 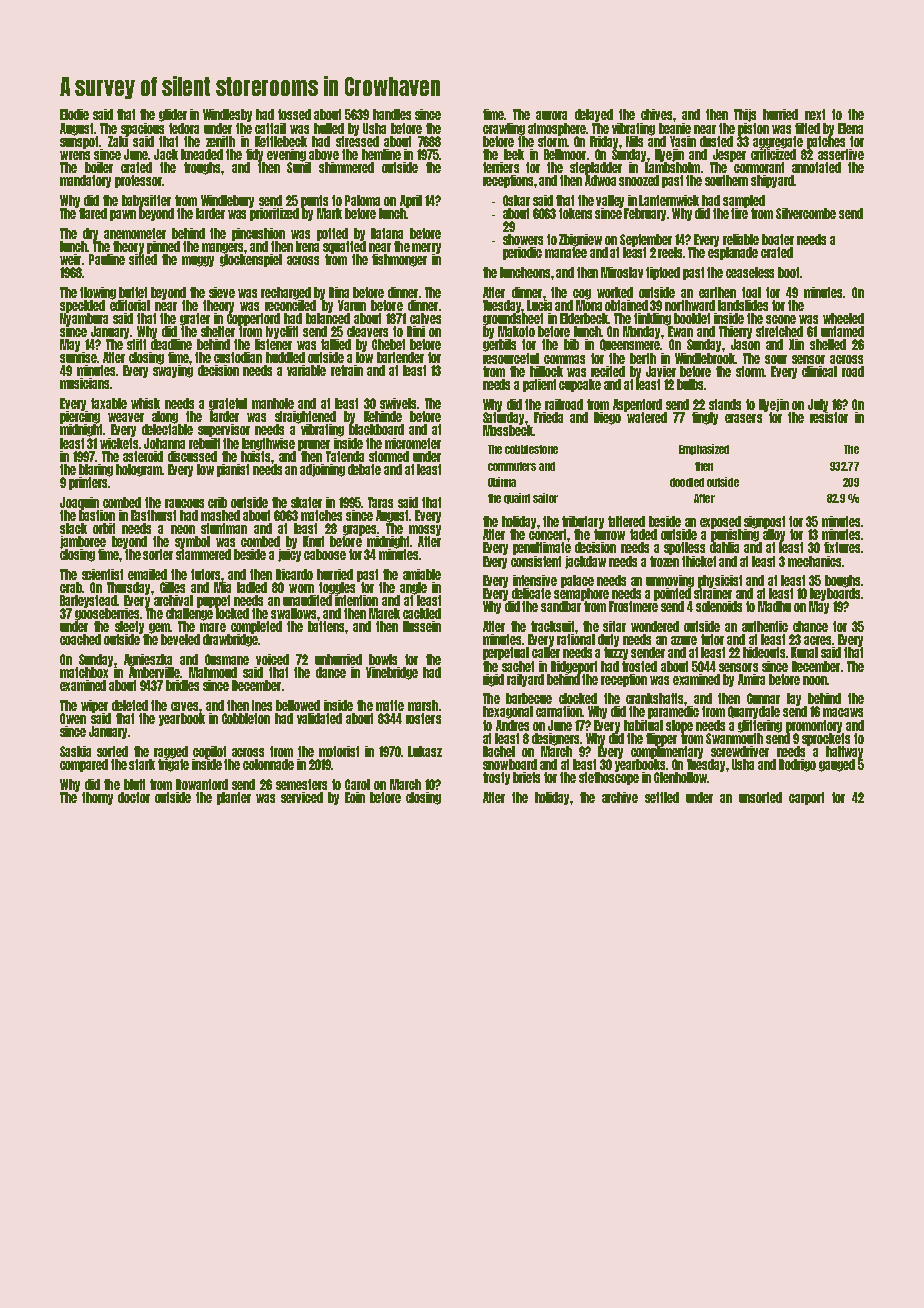 I want to click on handles, so click(x=392, y=114).
